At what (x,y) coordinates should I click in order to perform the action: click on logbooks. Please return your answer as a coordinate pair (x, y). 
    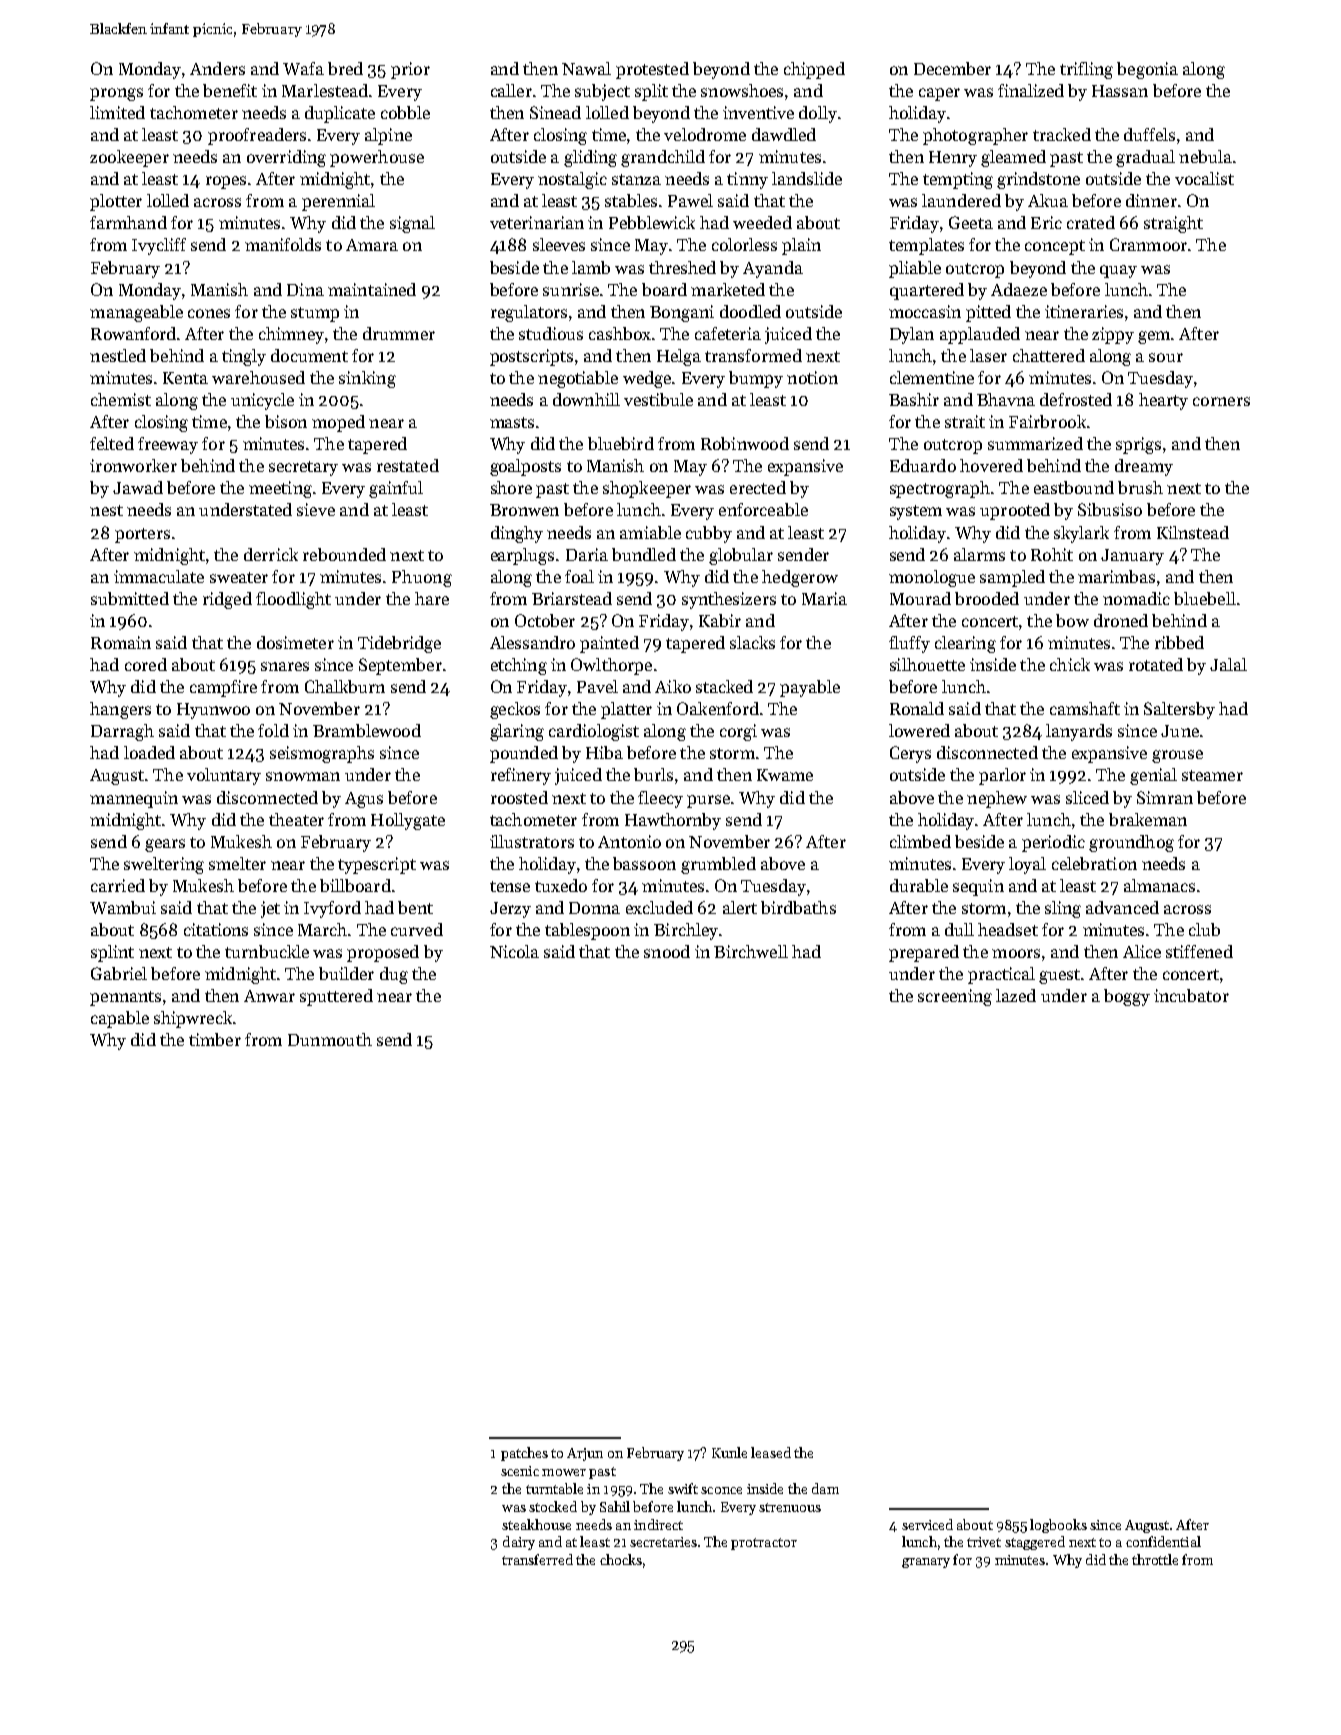
    Looking at the image, I should click on (1058, 1526).
